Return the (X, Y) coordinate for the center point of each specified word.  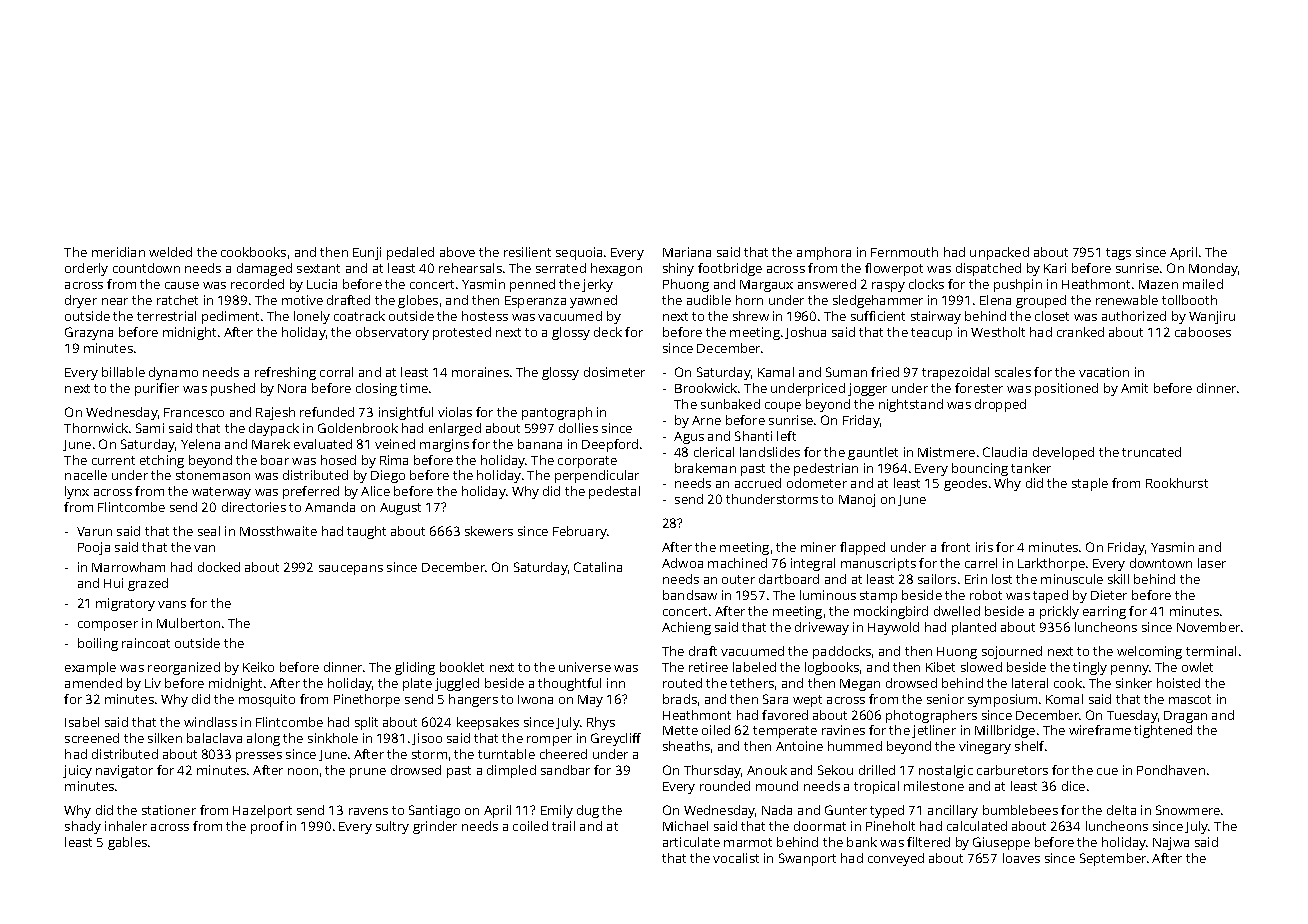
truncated (1151, 452)
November (1208, 627)
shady (83, 827)
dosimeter (614, 372)
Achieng (686, 628)
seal (209, 531)
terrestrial (166, 316)
